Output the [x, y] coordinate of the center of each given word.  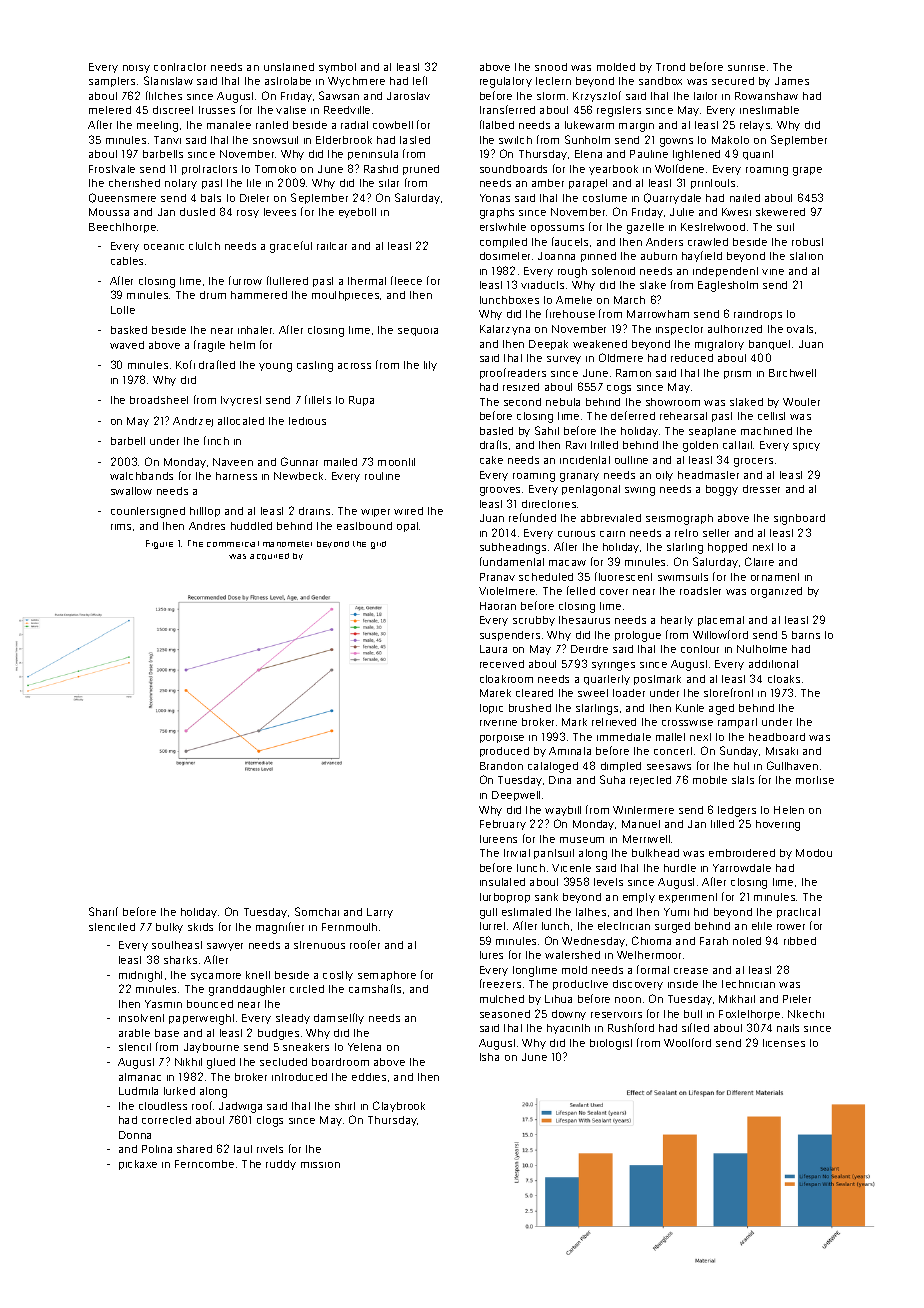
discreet [173, 110]
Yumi [676, 912]
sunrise [746, 68]
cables [127, 261]
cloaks [784, 679]
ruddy [281, 1165]
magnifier [280, 928]
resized [521, 387]
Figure [159, 544]
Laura [493, 649]
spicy [806, 447]
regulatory [506, 82]
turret [492, 926]
